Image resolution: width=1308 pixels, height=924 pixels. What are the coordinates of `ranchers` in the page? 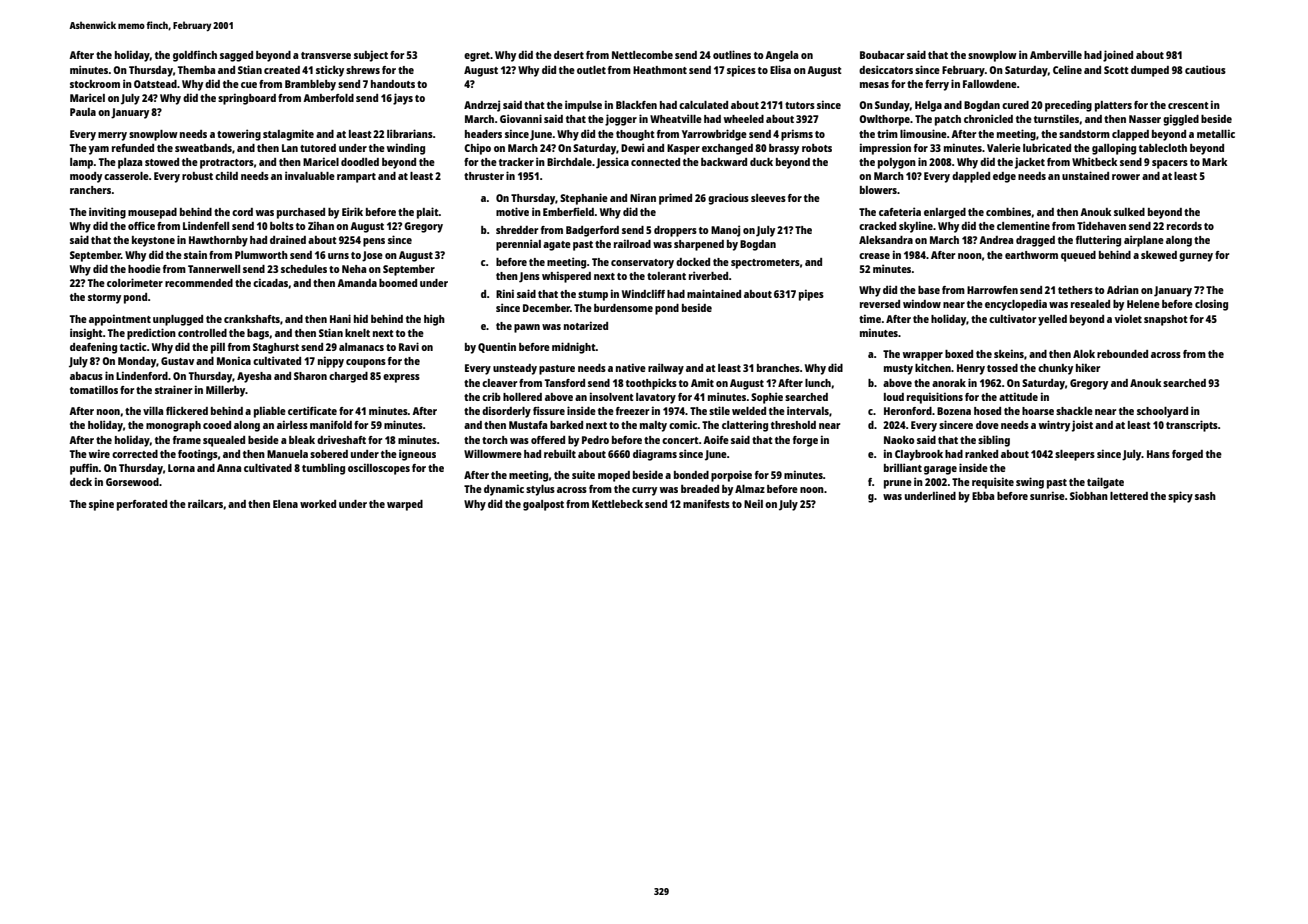 It's located at (90, 190).
